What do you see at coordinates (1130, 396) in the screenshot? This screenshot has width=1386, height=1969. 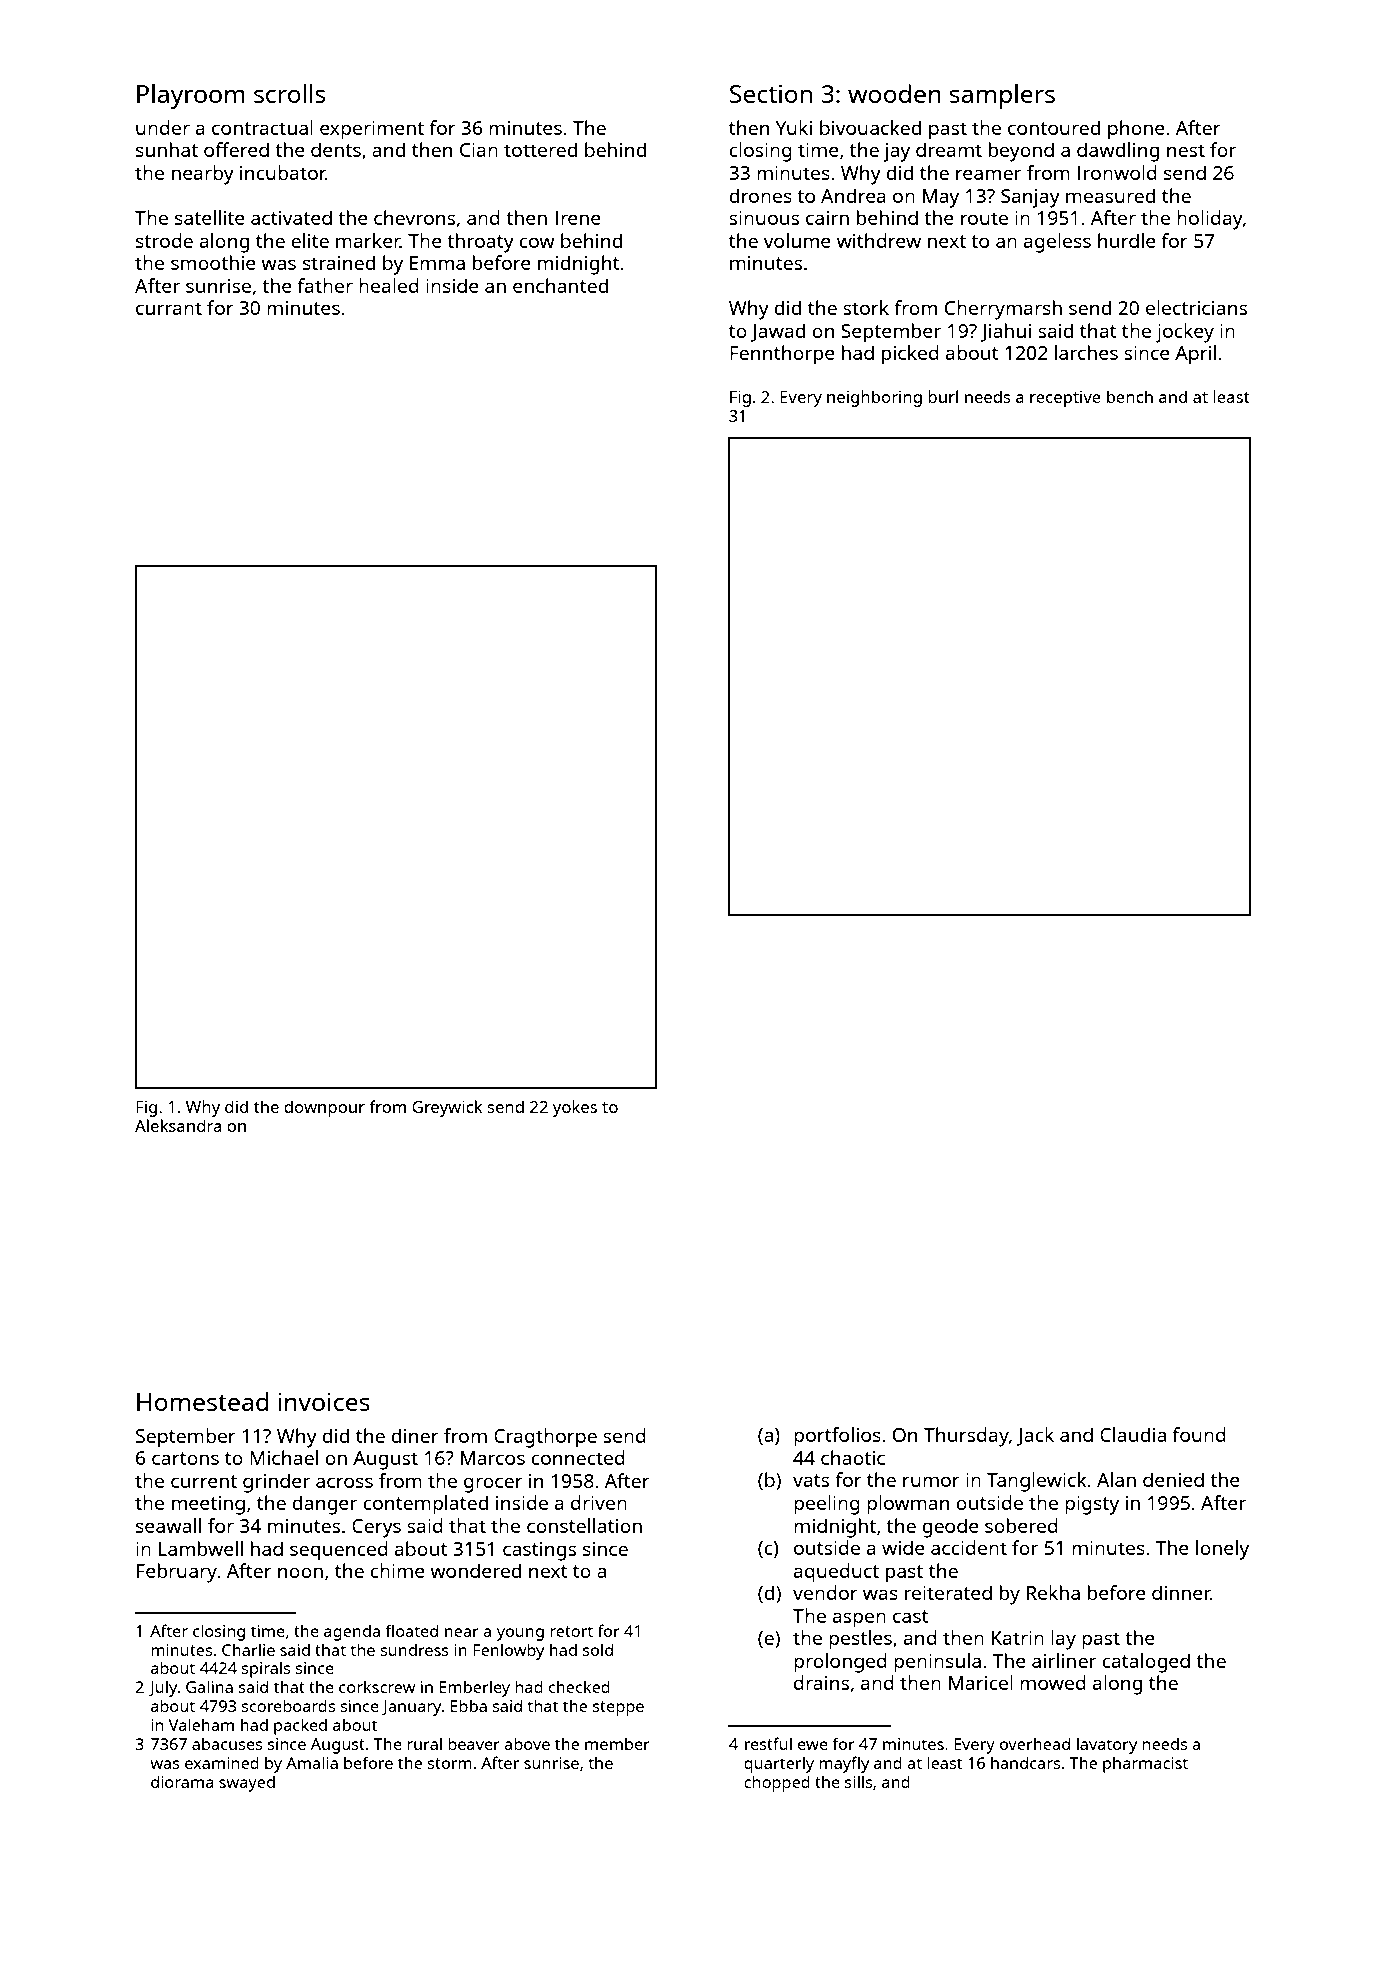 I see `bench` at bounding box center [1130, 396].
